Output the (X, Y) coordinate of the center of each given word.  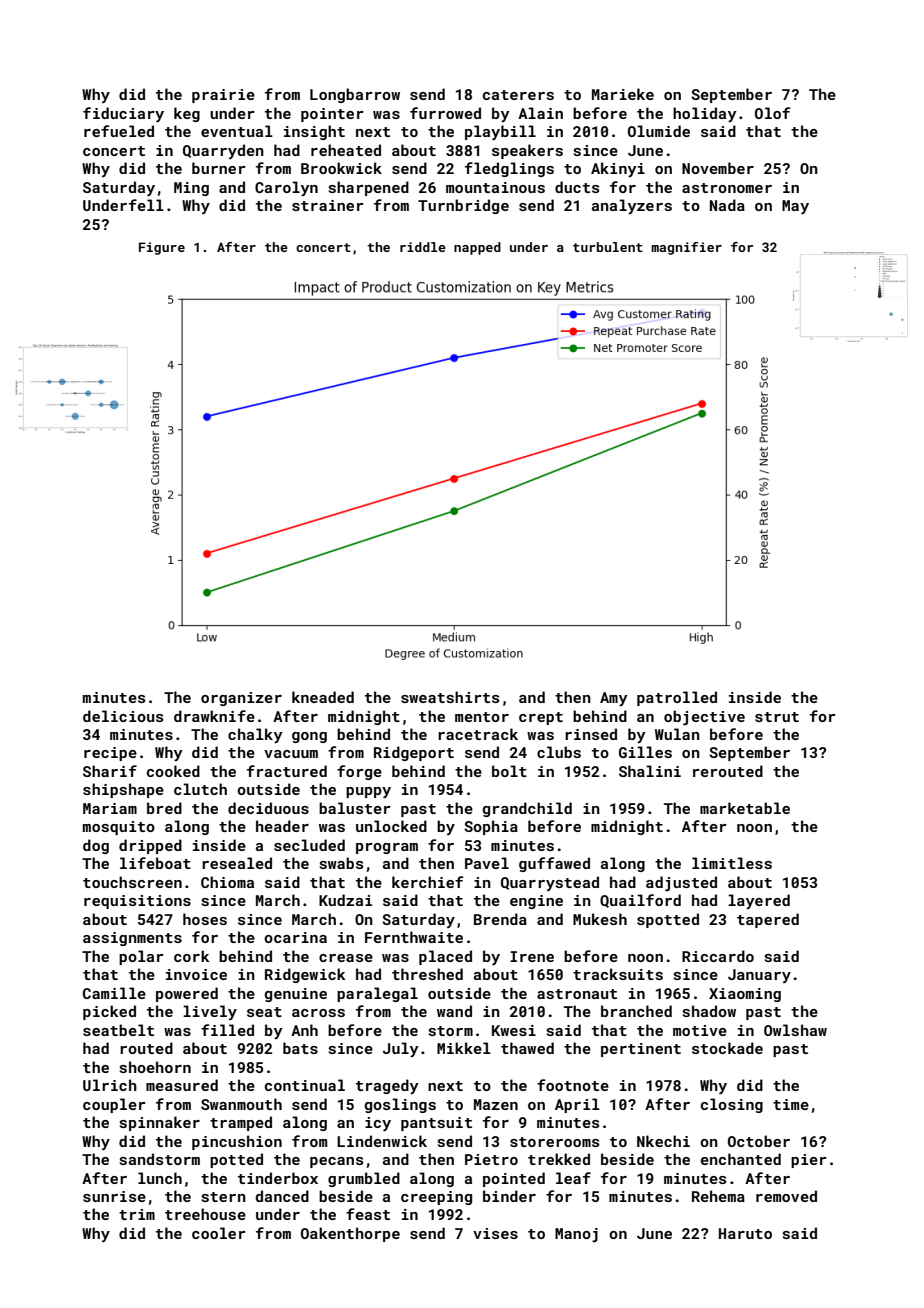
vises (495, 1233)
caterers (518, 95)
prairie (223, 96)
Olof (772, 113)
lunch (160, 1178)
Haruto (745, 1233)
